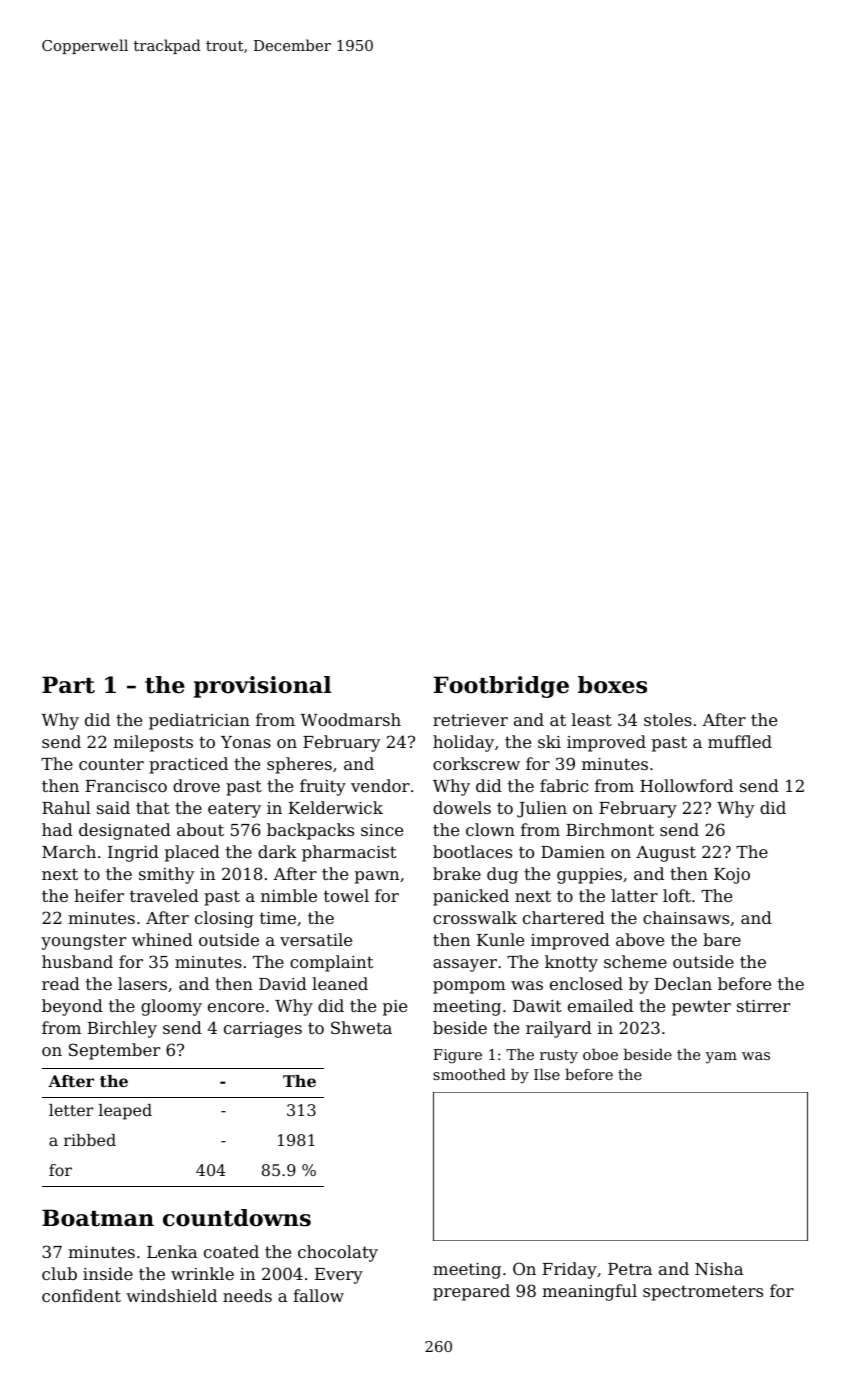 The width and height of the screenshot is (849, 1400). What do you see at coordinates (592, 719) in the screenshot?
I see `least` at bounding box center [592, 719].
